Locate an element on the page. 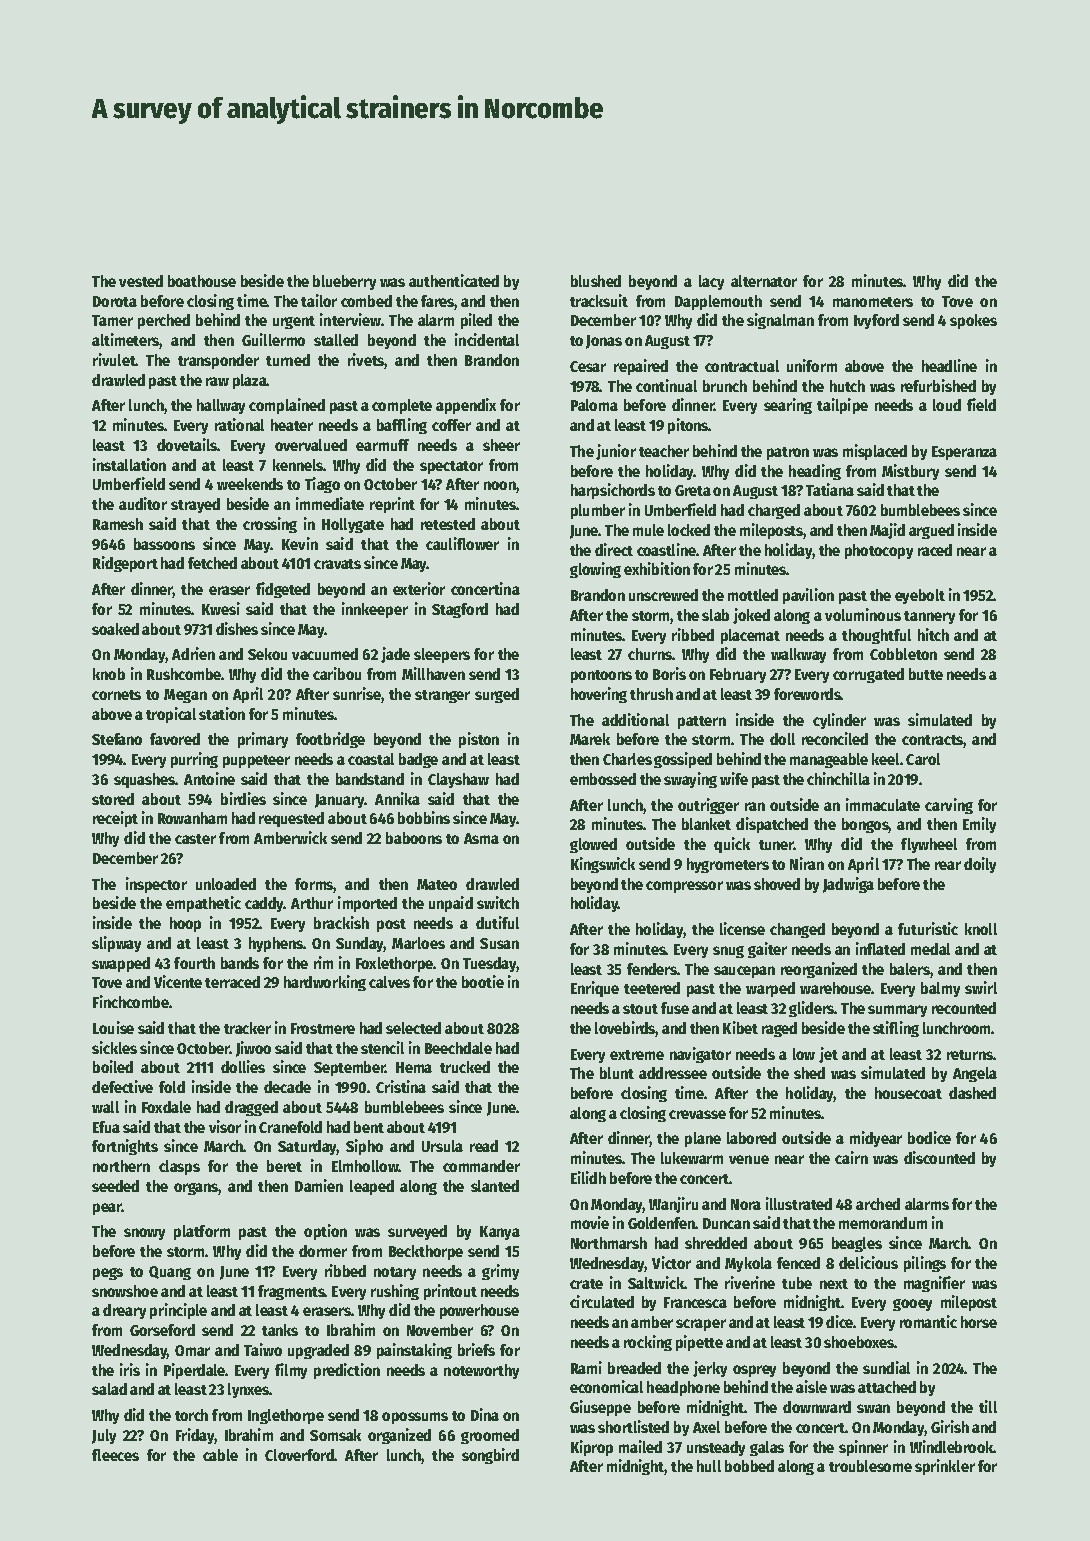 The image size is (1090, 1541). Ursula is located at coordinates (442, 1146).
